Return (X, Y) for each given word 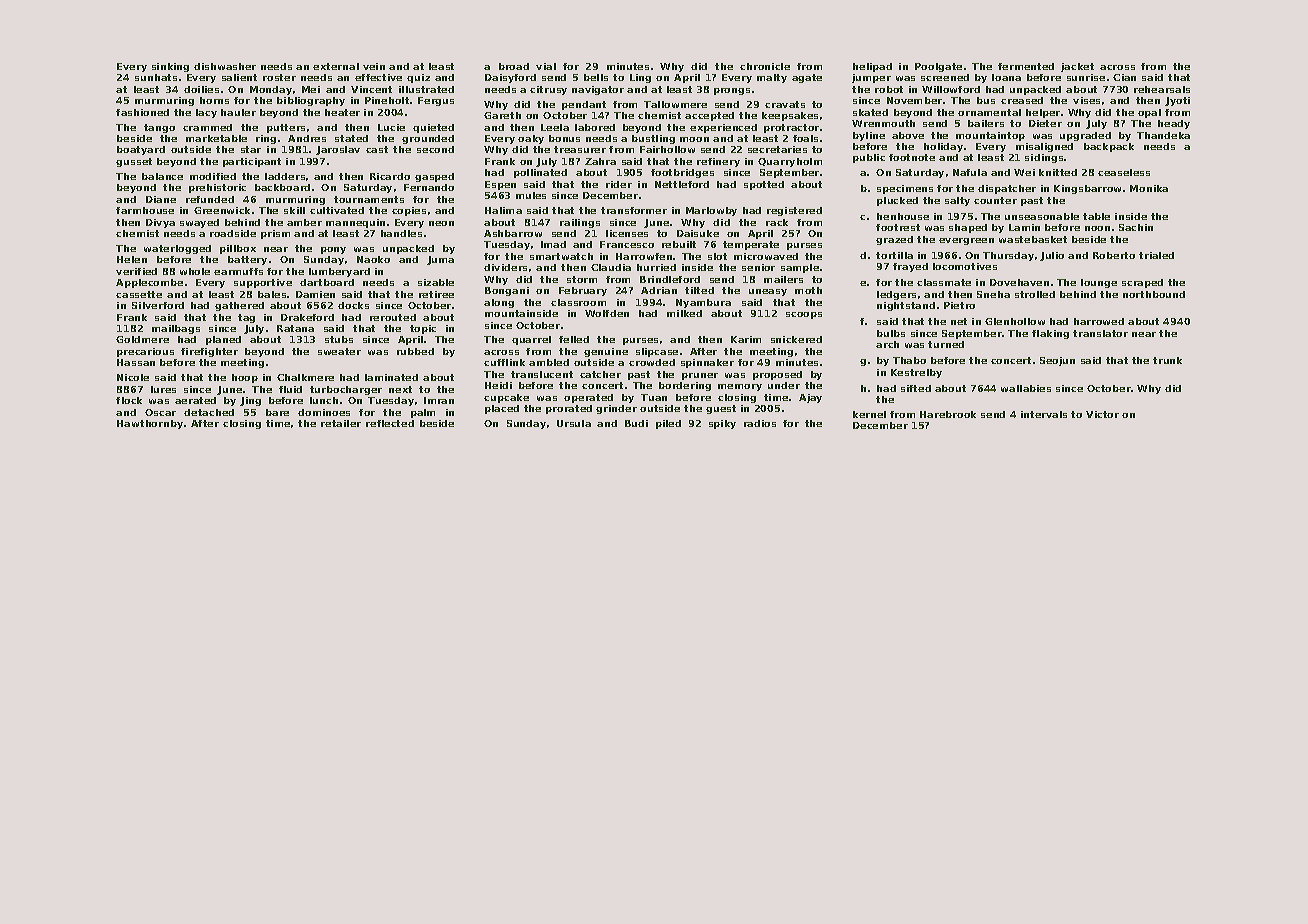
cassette (139, 294)
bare (277, 412)
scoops (804, 315)
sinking (170, 67)
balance (162, 176)
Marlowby (711, 211)
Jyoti (1177, 101)
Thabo (909, 360)
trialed (1156, 255)
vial (546, 66)
